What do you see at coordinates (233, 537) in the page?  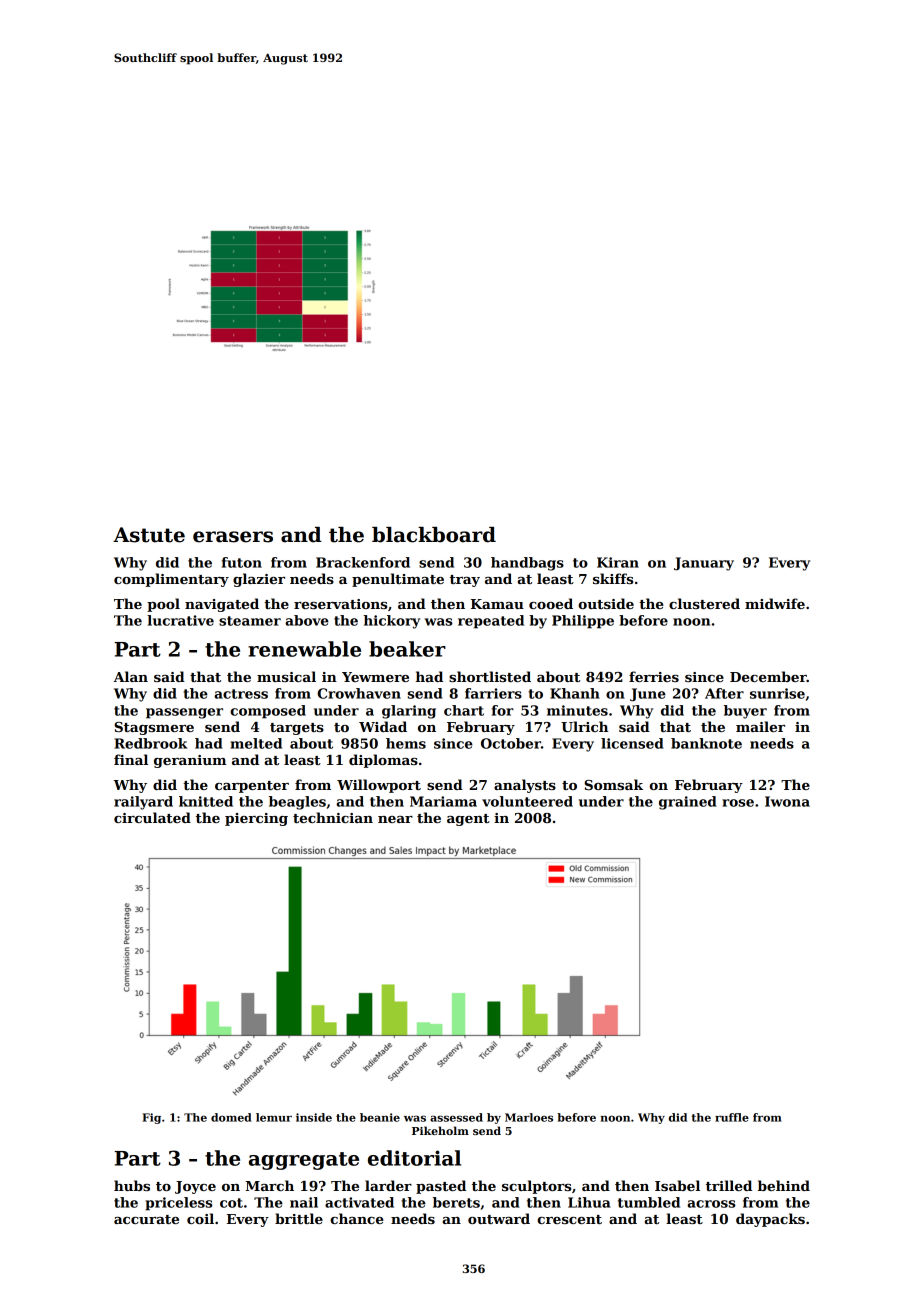 I see `erasers` at bounding box center [233, 537].
